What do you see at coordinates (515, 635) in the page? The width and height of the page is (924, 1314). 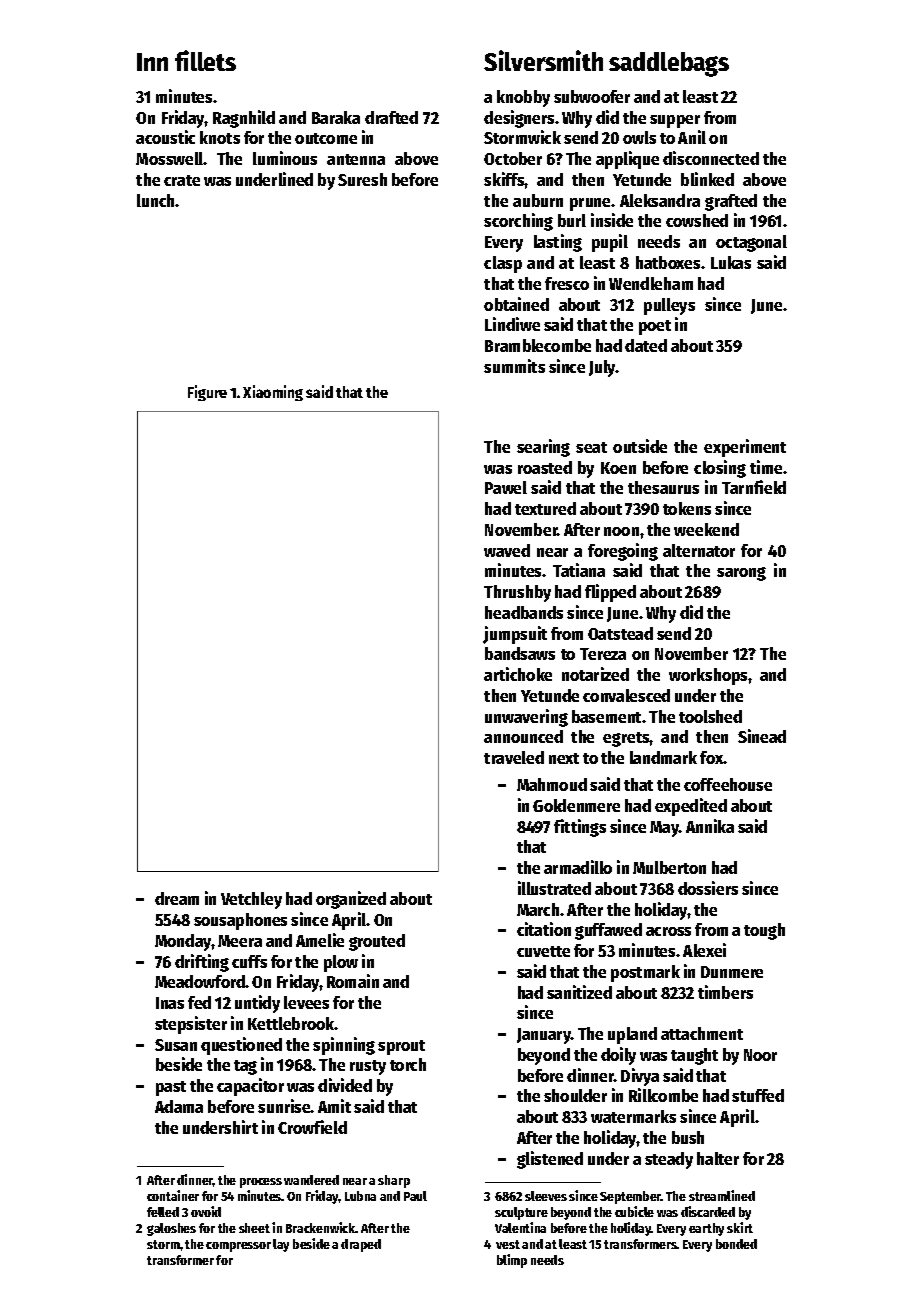 I see `jumpsuit` at bounding box center [515, 635].
